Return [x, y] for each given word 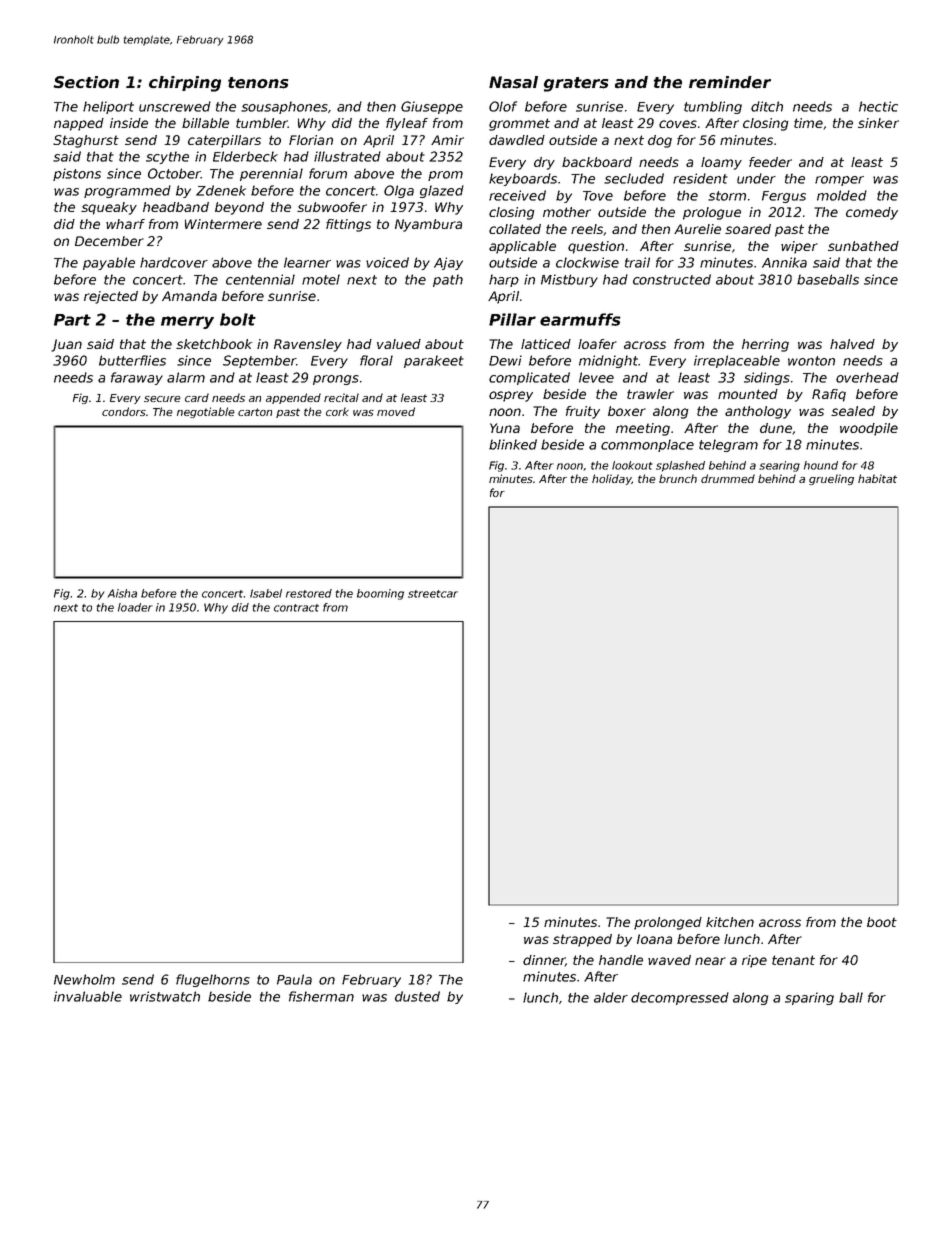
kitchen [730, 922]
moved [396, 411]
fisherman [321, 996]
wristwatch [165, 996]
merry [187, 322]
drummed [728, 478]
